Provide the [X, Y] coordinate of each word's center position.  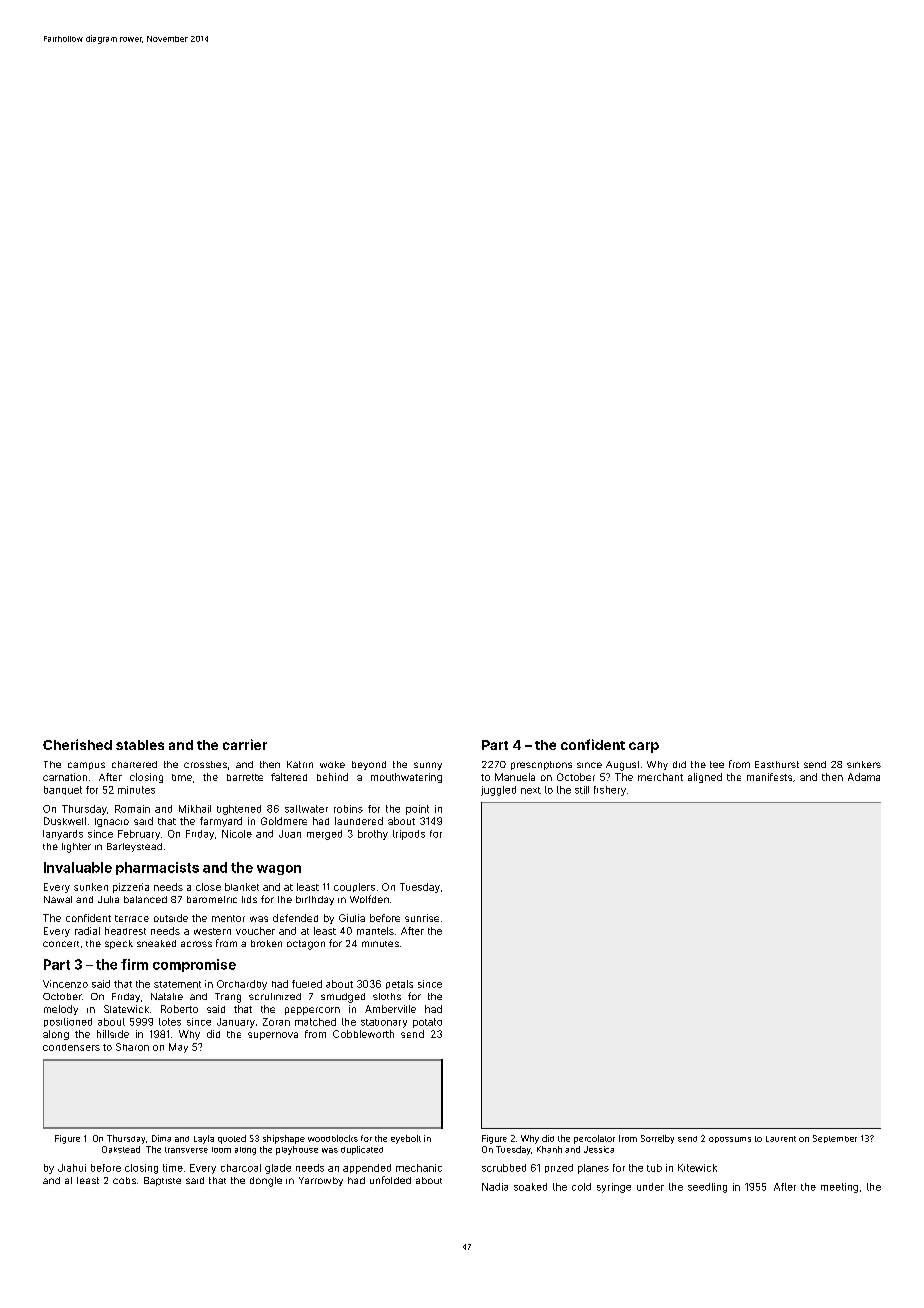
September [835, 1139]
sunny [428, 766]
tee [717, 764]
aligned [705, 778]
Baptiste [162, 1181]
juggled [498, 791]
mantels [375, 931]
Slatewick [126, 1009]
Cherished [77, 744]
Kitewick [697, 1168]
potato [427, 1023]
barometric [212, 899]
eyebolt [406, 1139]
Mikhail [195, 809]
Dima [161, 1138]
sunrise [422, 918]
